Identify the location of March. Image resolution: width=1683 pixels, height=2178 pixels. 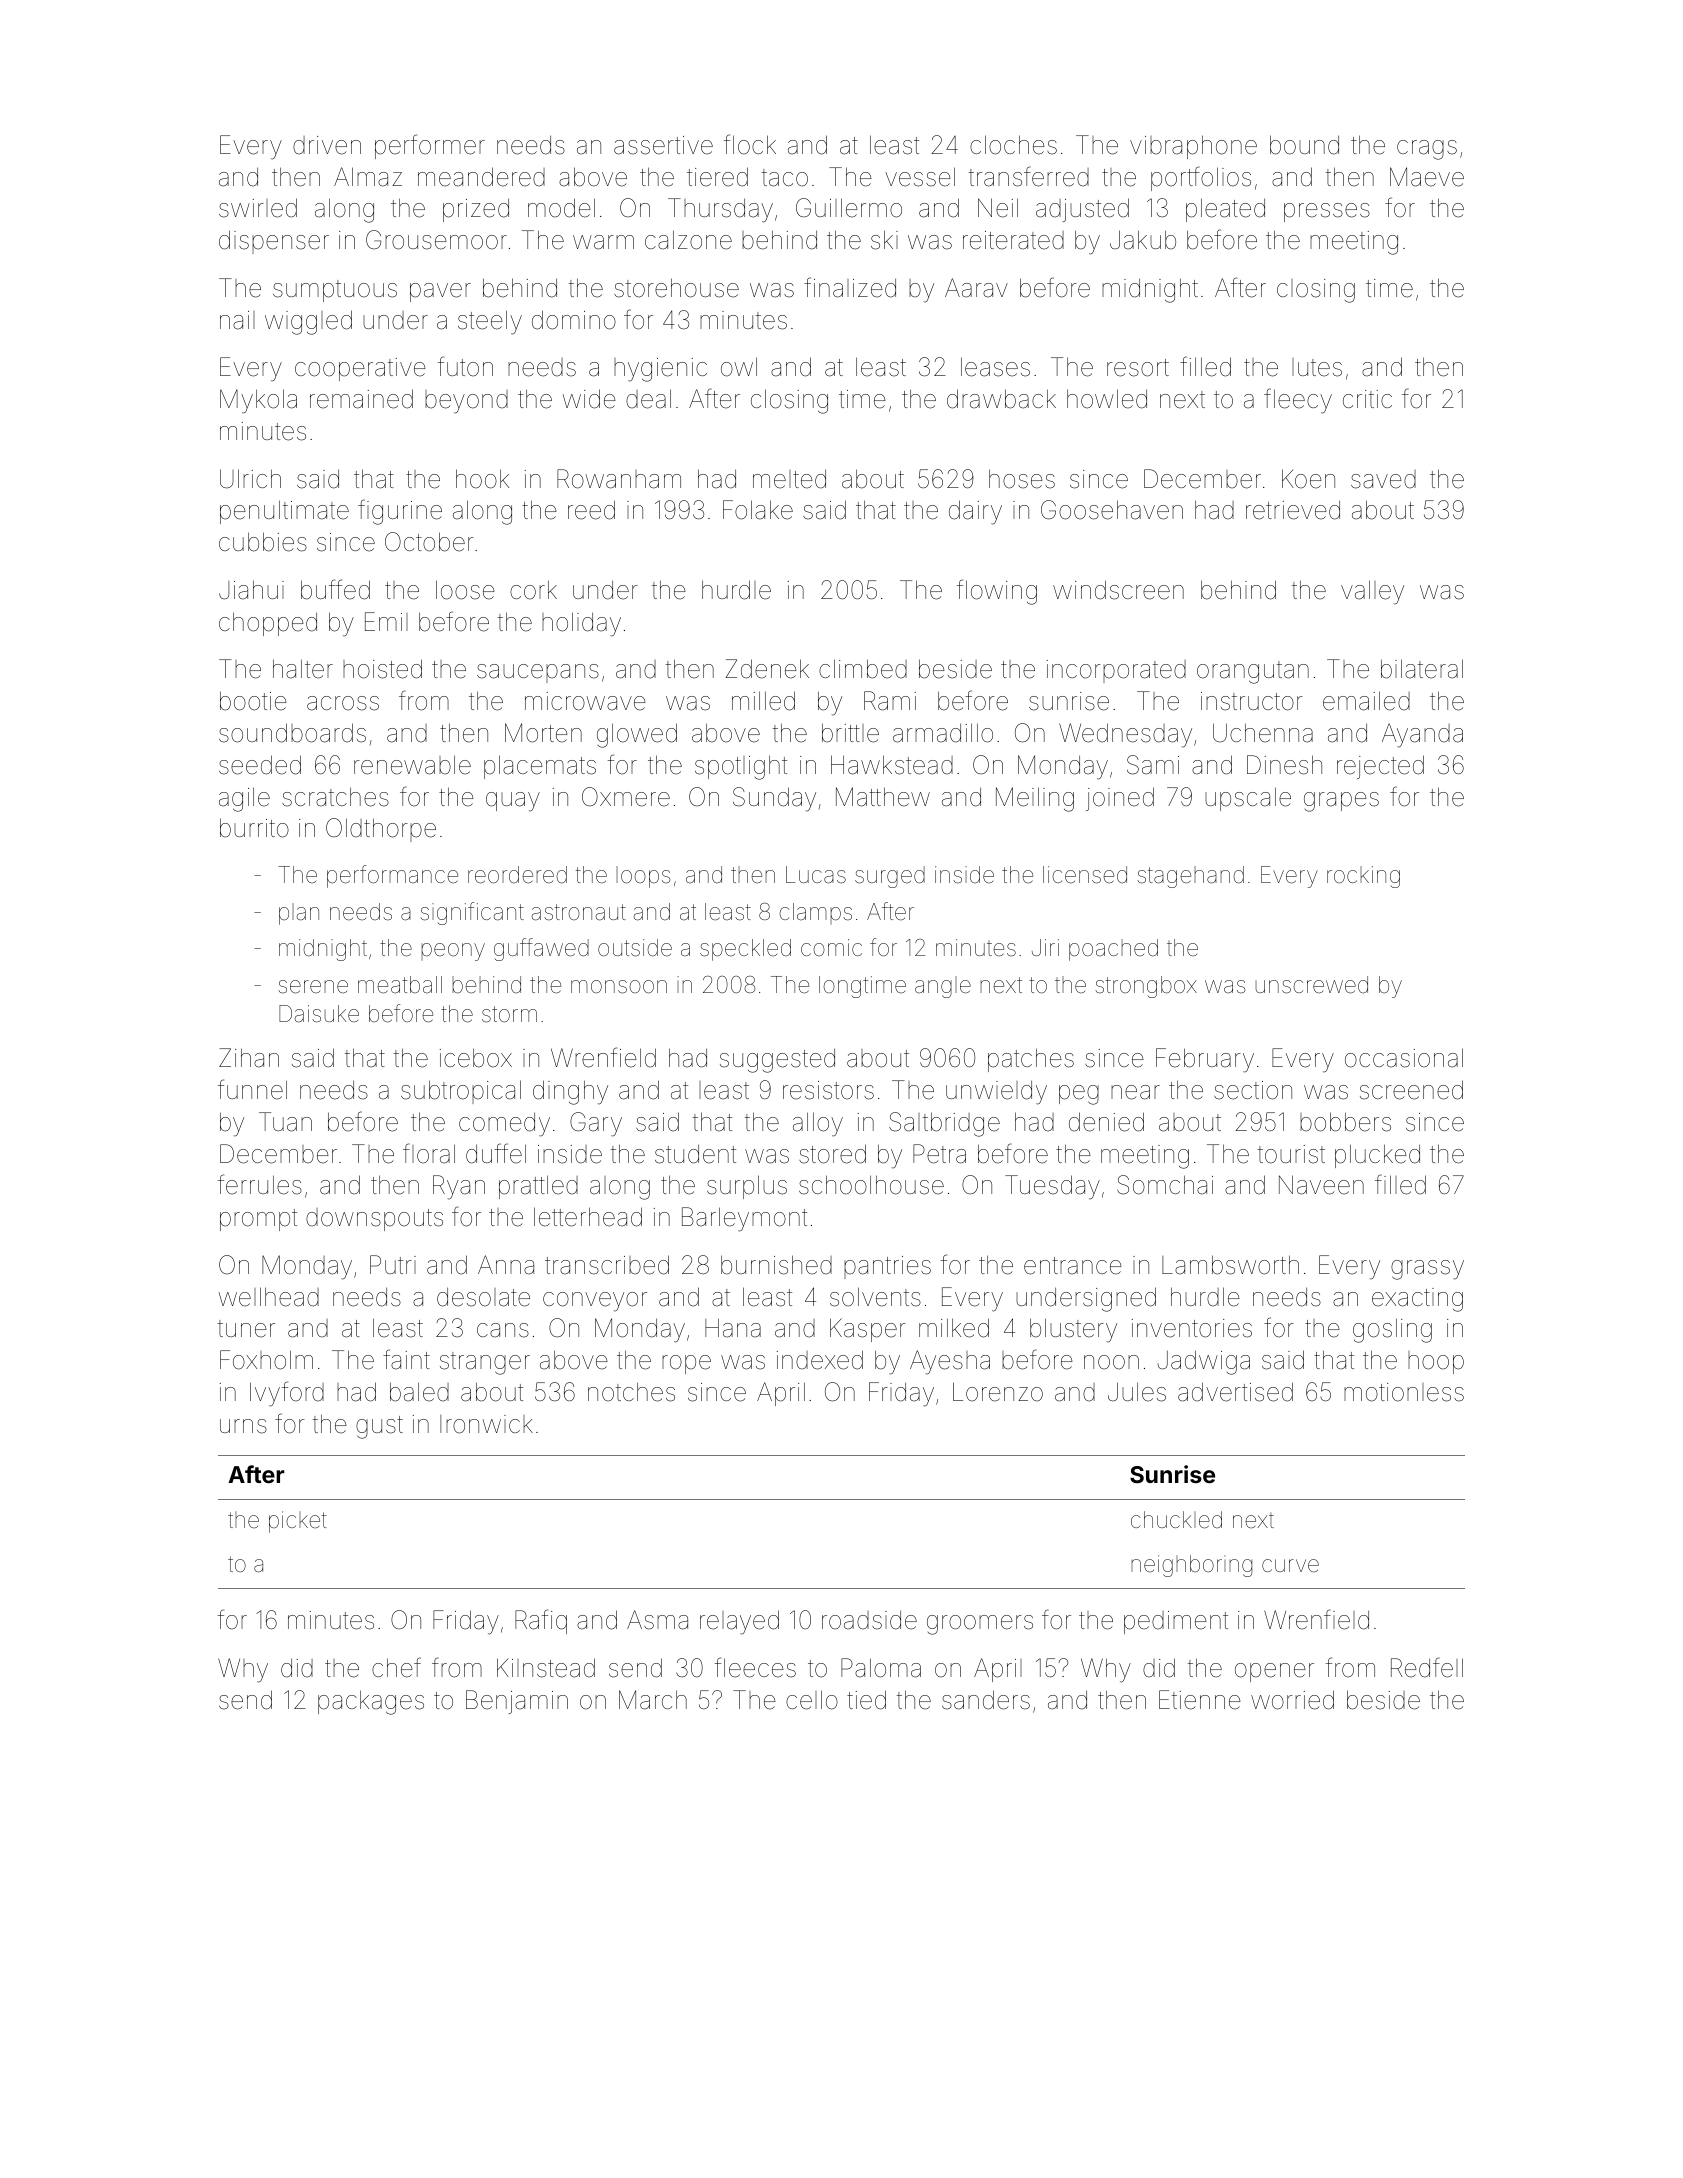
(653, 1700).
